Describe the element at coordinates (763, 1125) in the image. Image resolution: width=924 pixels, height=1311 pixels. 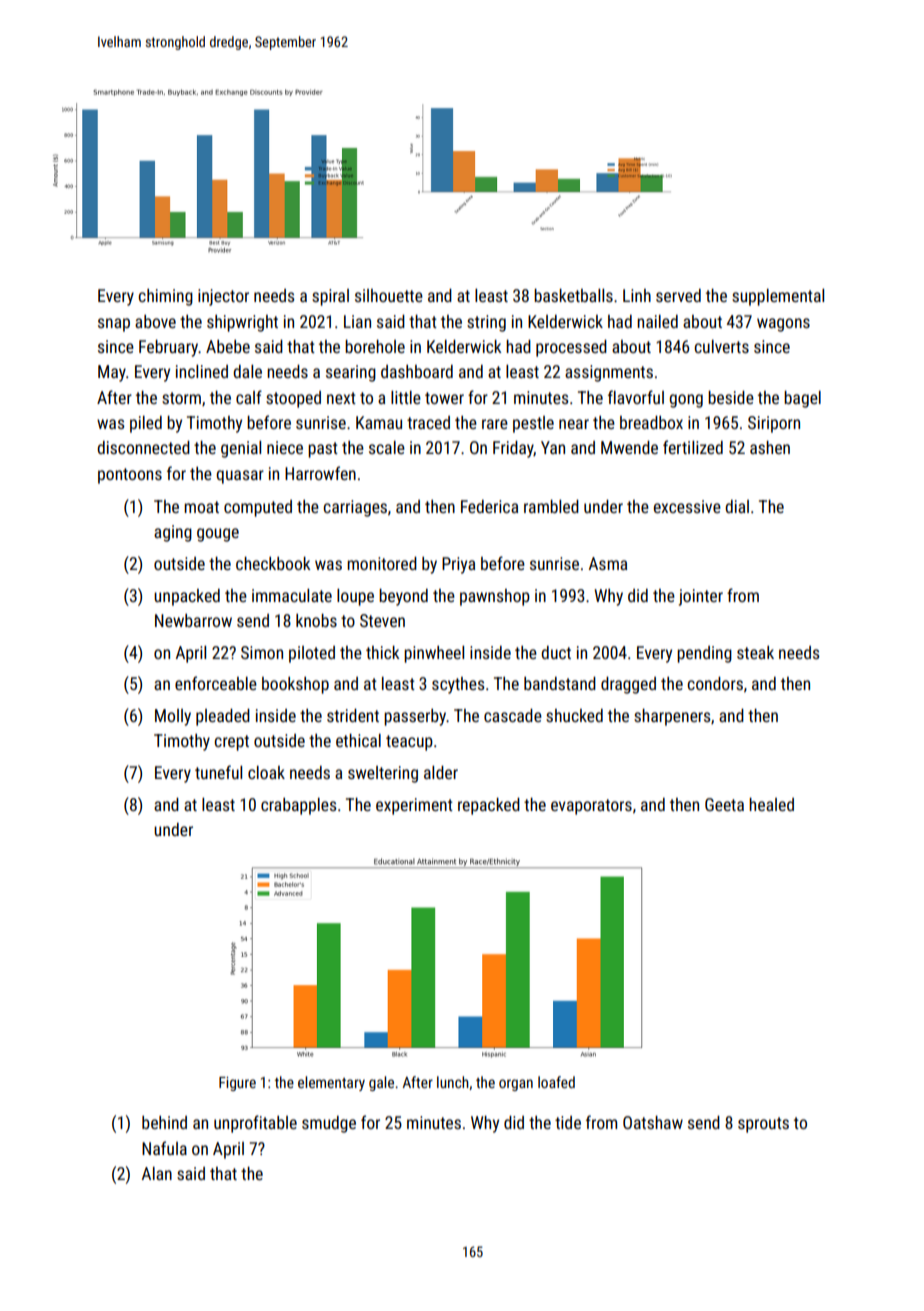
I see `sprouts` at that location.
